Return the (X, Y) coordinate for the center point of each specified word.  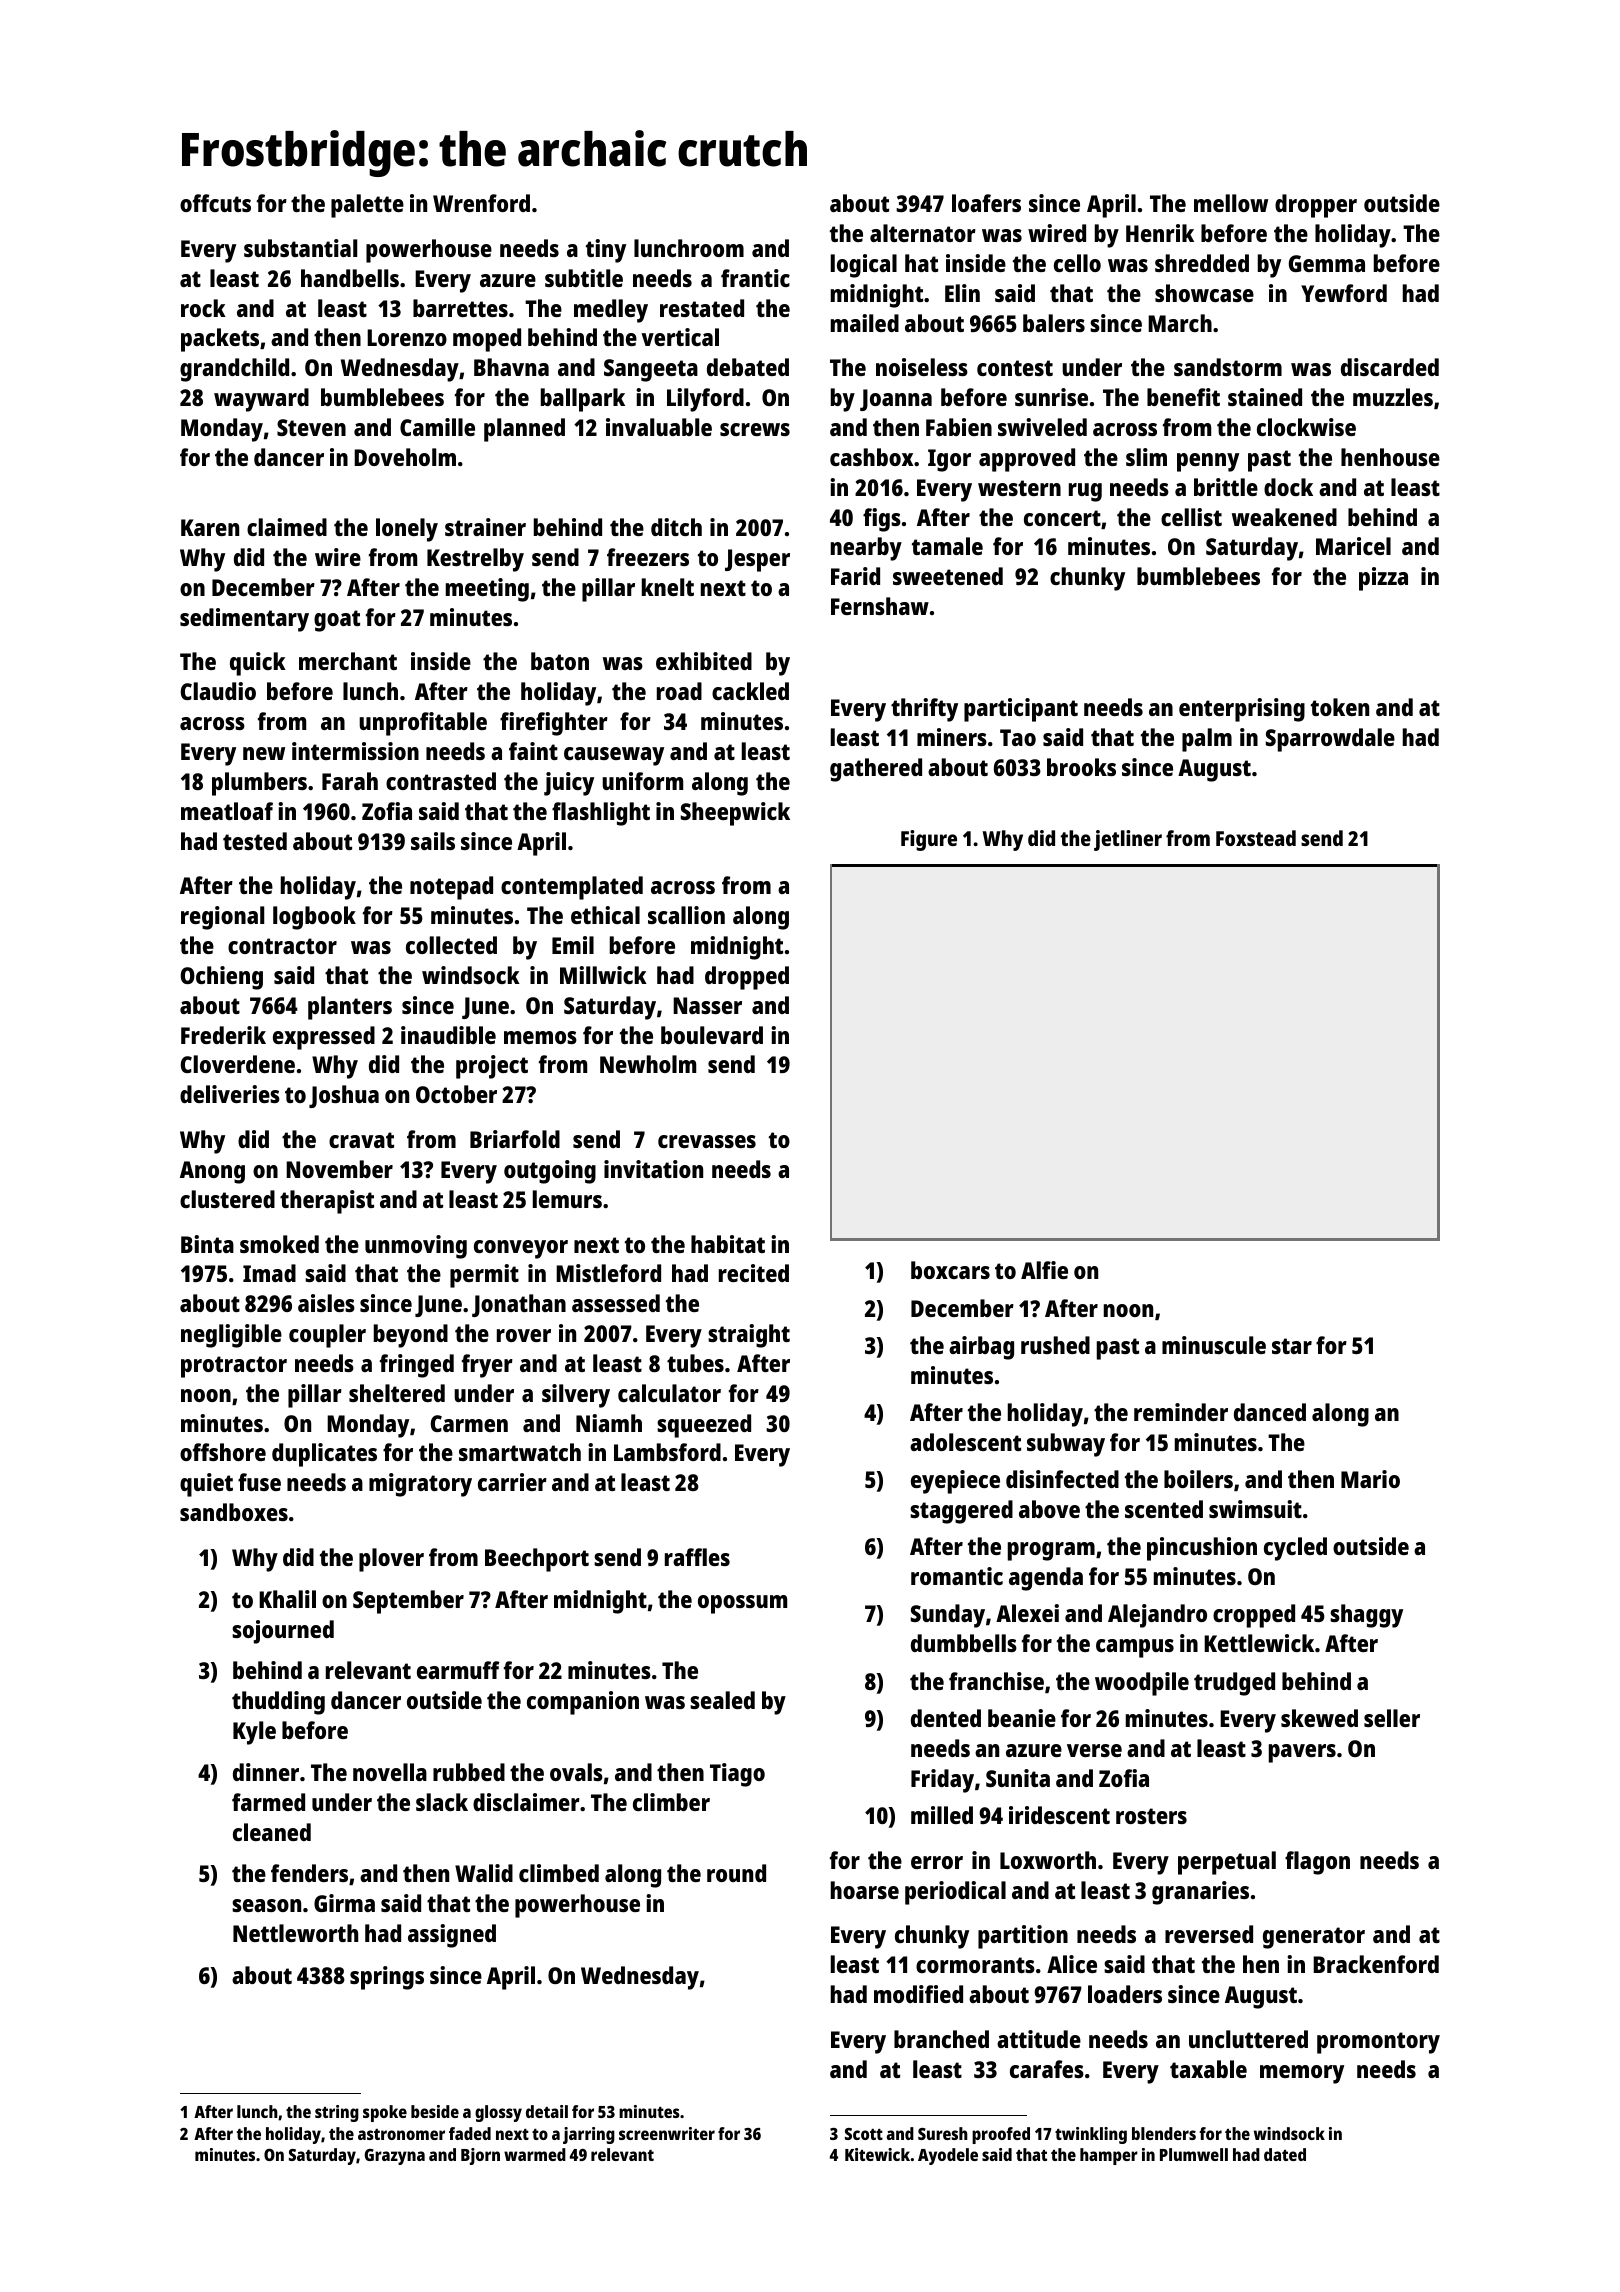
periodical (955, 1893)
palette (367, 206)
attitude (1039, 2039)
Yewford (1344, 293)
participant (1021, 710)
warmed (535, 2154)
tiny (606, 251)
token (1340, 707)
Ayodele (948, 2156)
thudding (278, 1703)
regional (222, 918)
